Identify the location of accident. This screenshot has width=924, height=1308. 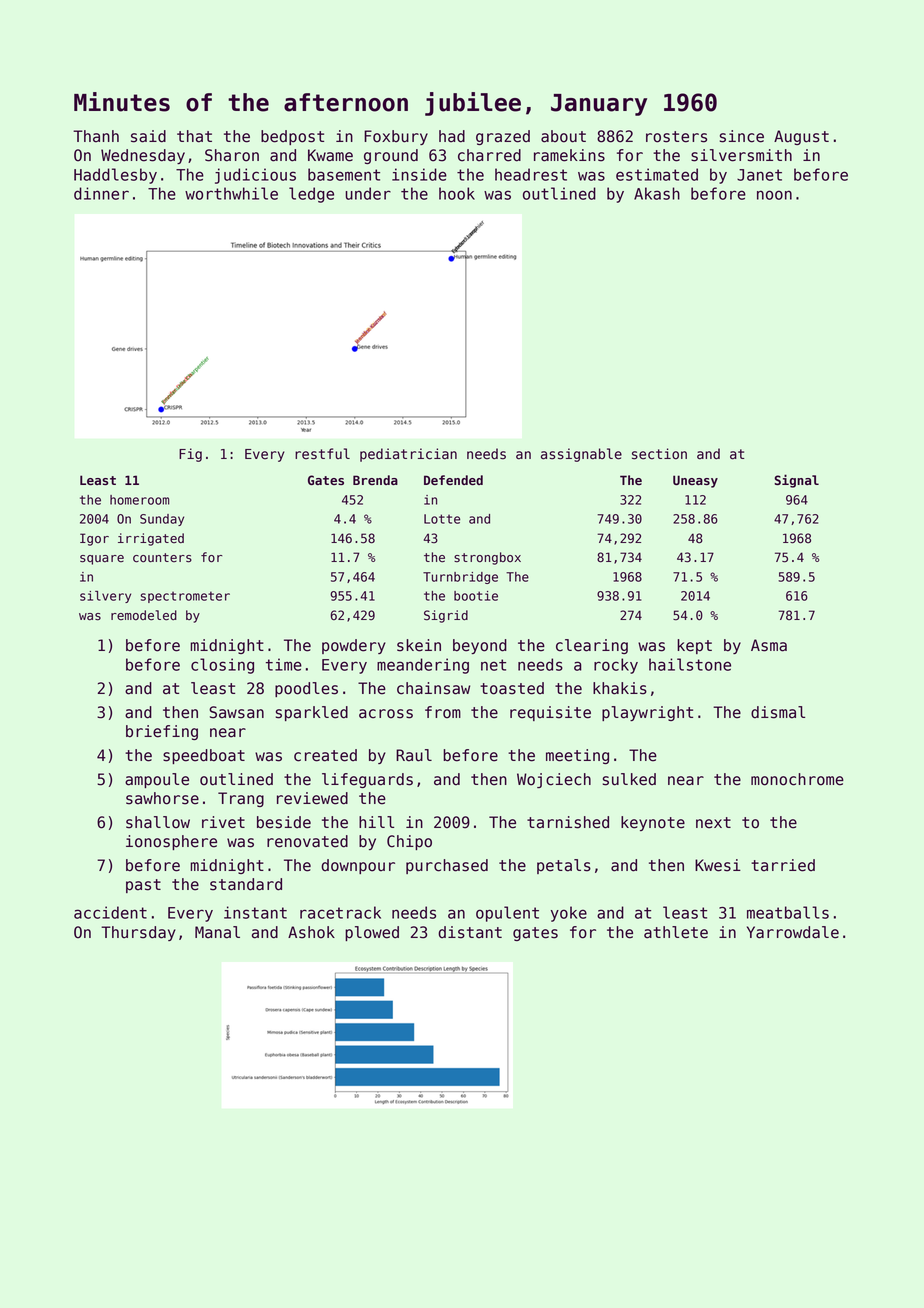
(110, 912).
